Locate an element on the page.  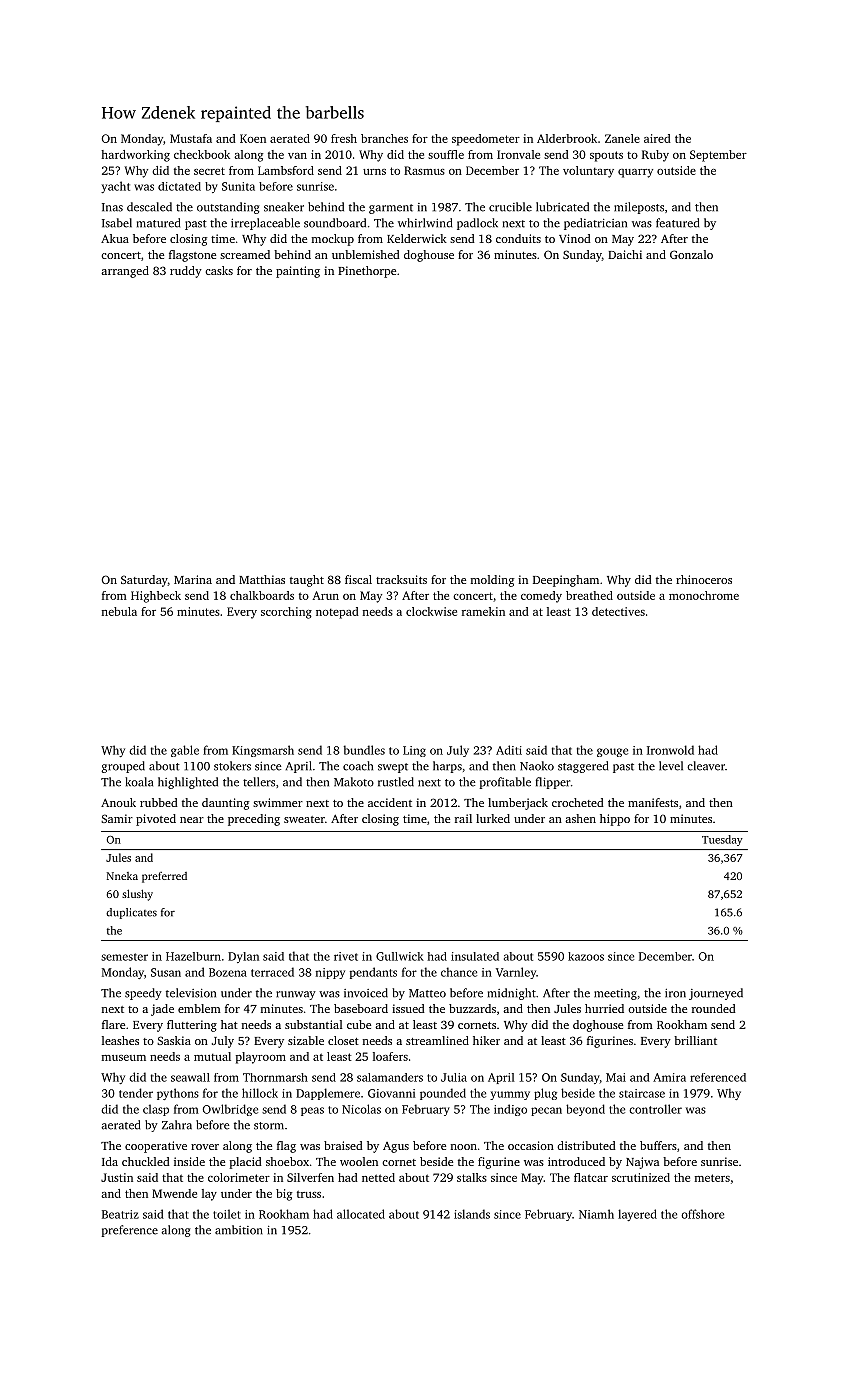
Saskia is located at coordinates (174, 1040).
